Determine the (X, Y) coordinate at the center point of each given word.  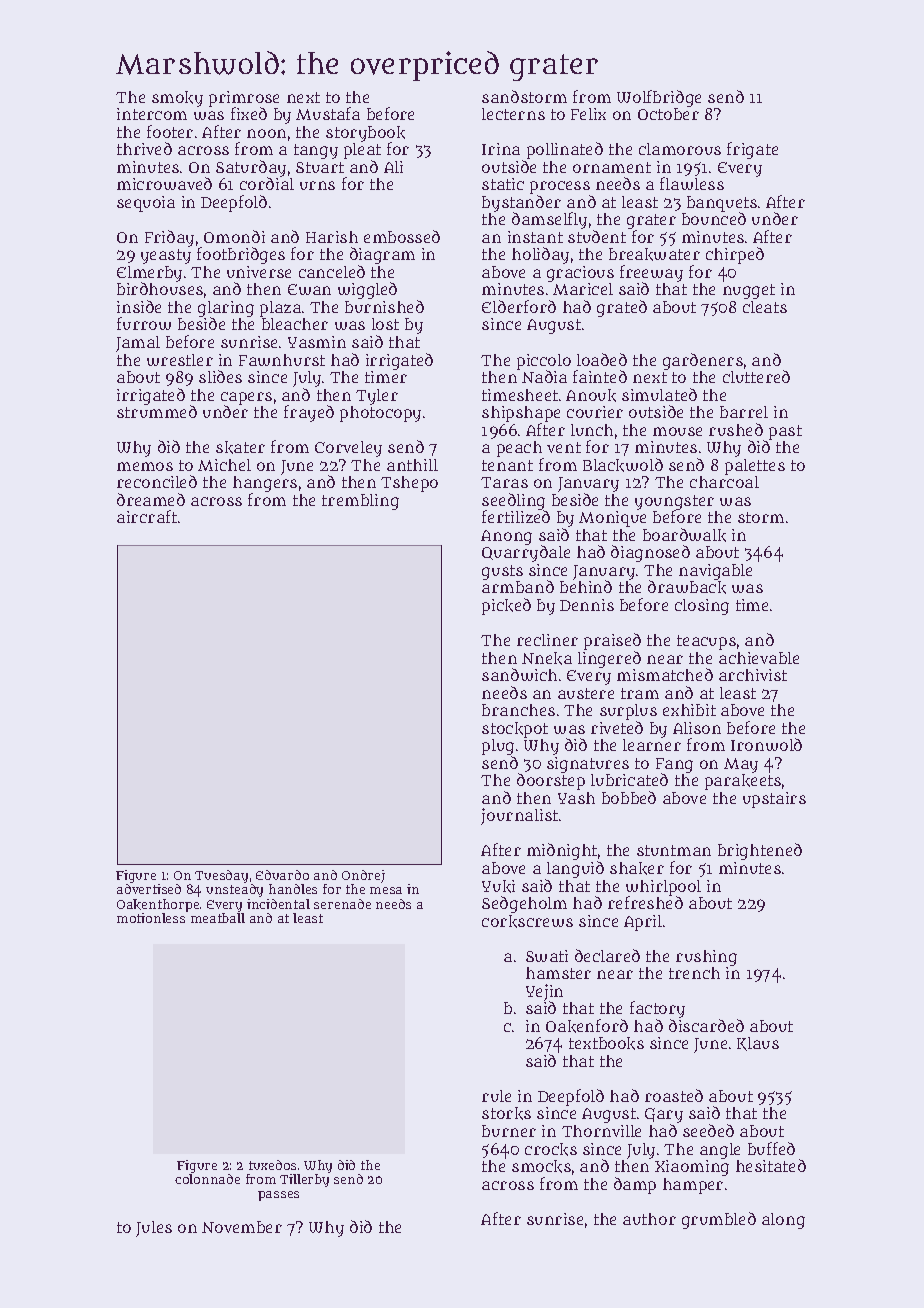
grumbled (719, 1220)
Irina (501, 149)
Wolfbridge (659, 98)
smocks (541, 1166)
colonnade (207, 1179)
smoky (177, 99)
